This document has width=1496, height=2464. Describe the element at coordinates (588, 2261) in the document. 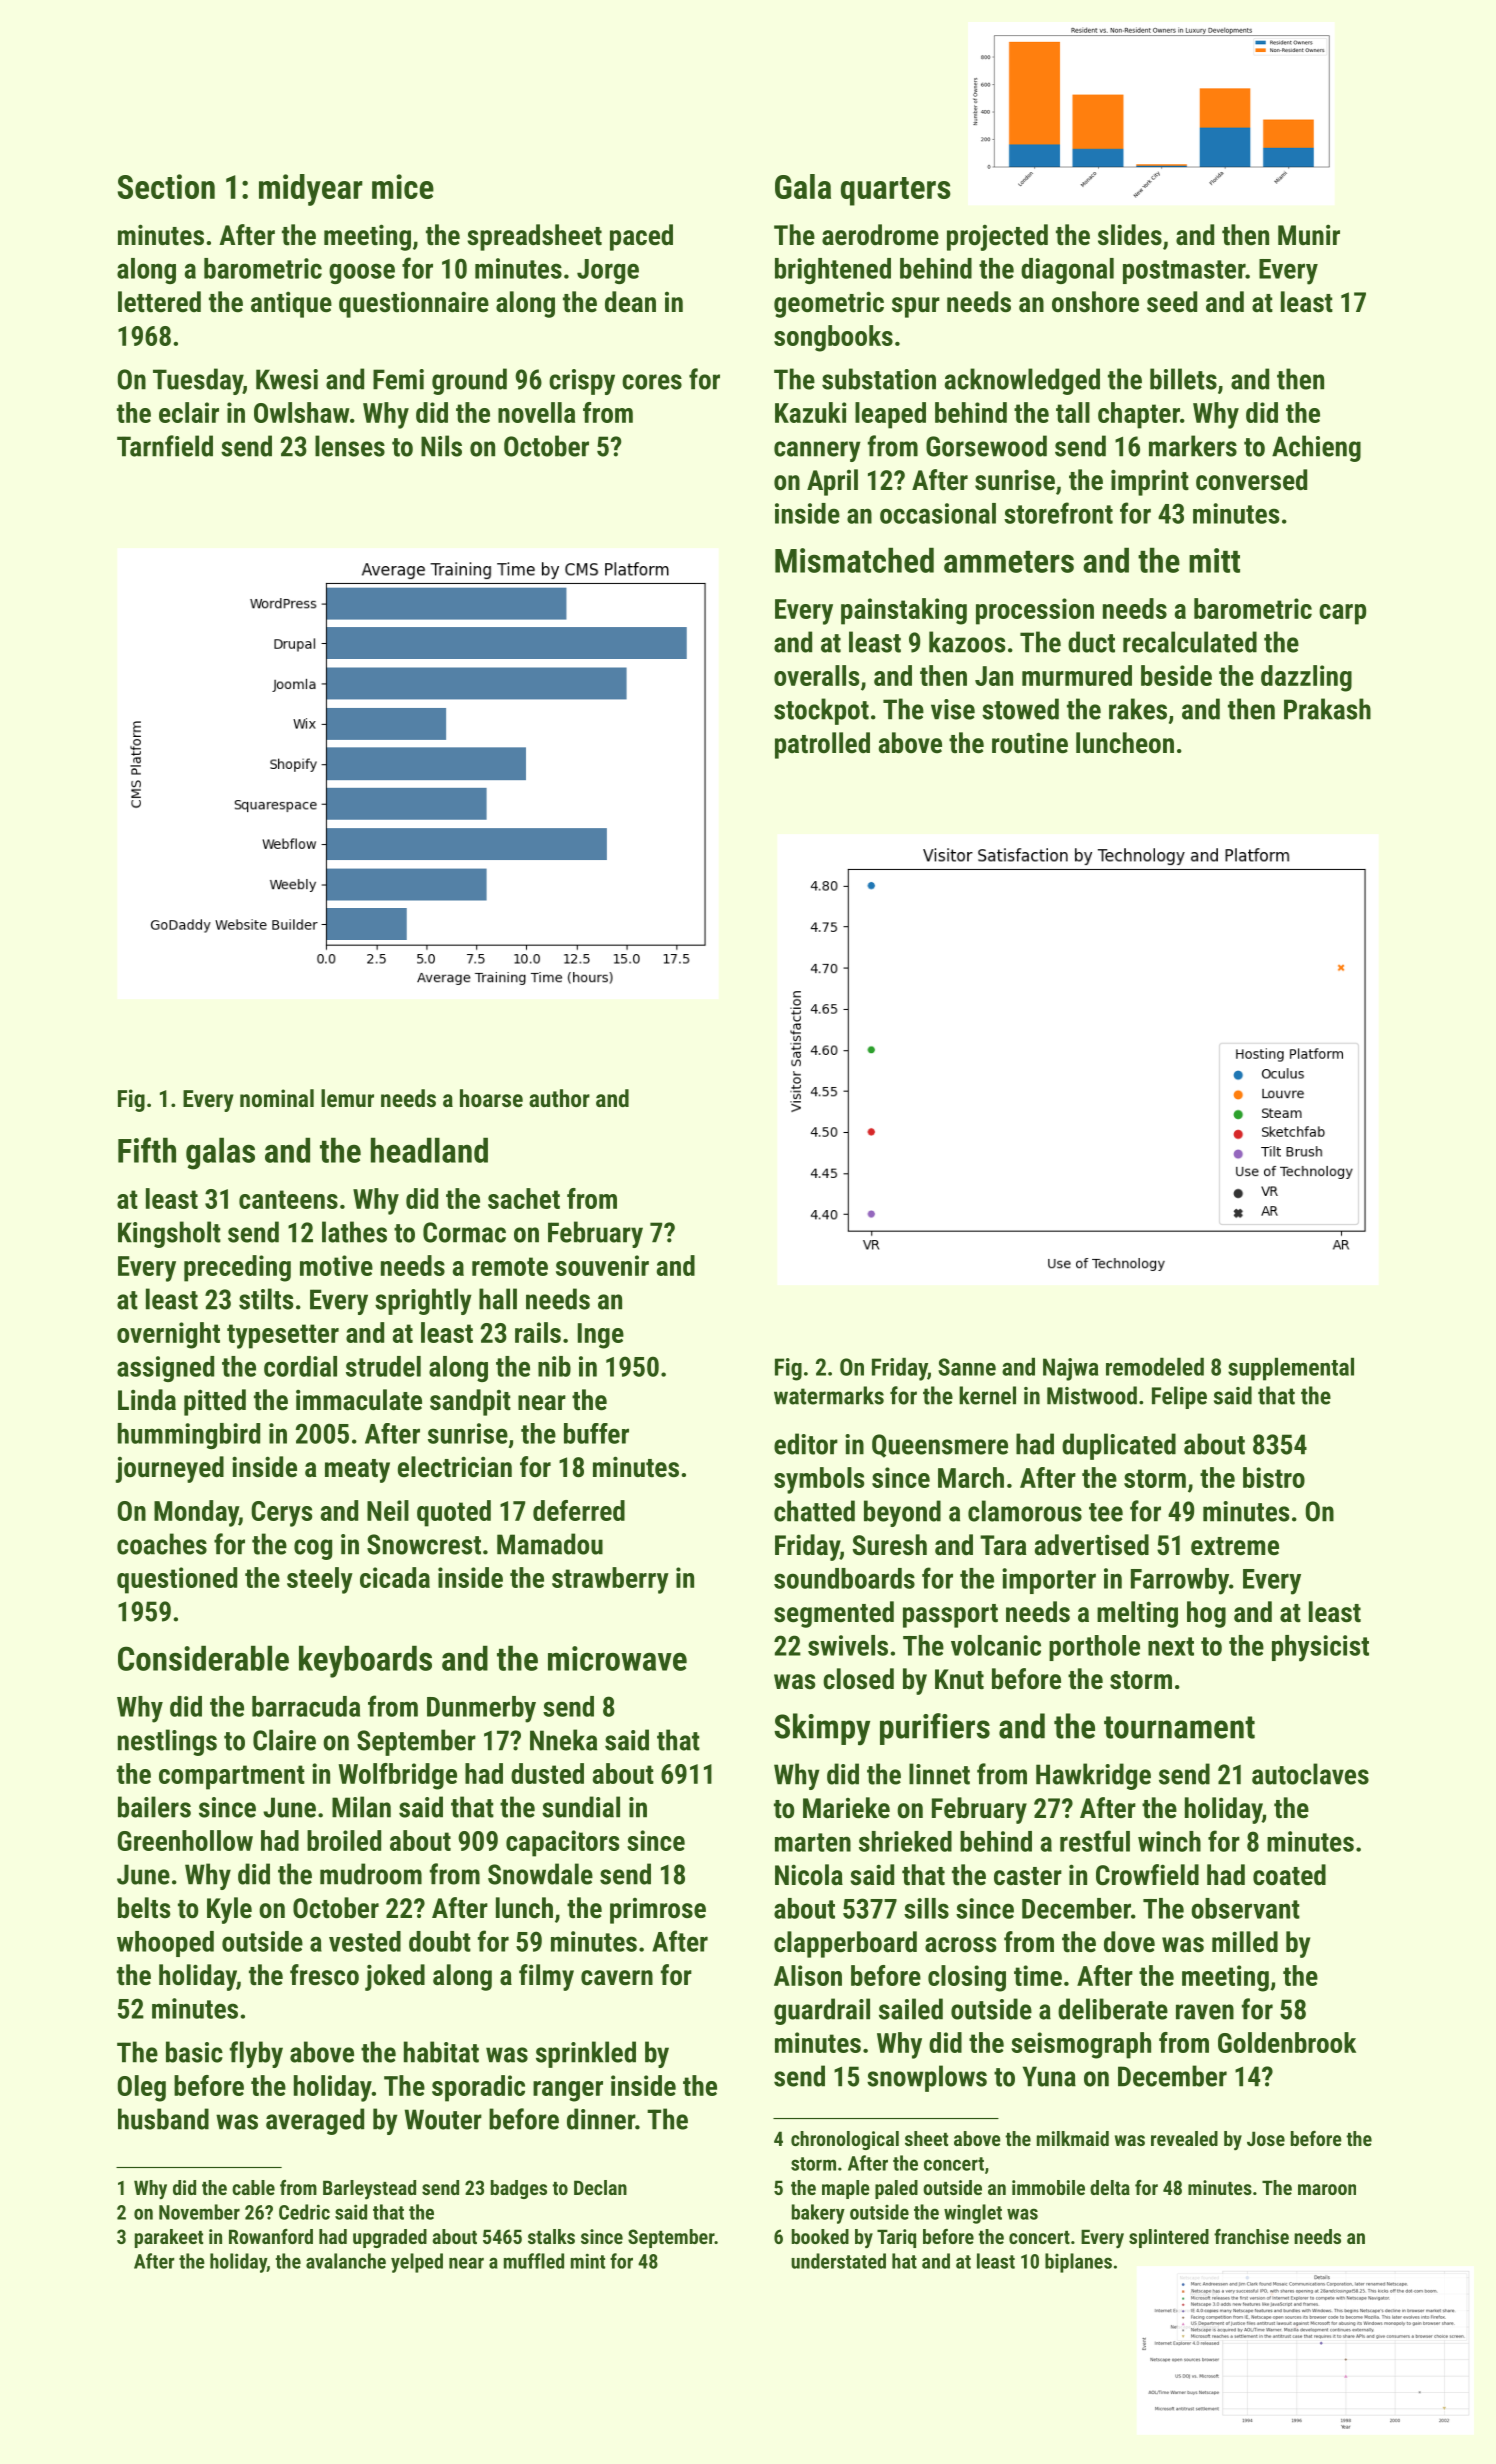

I see `mint` at that location.
